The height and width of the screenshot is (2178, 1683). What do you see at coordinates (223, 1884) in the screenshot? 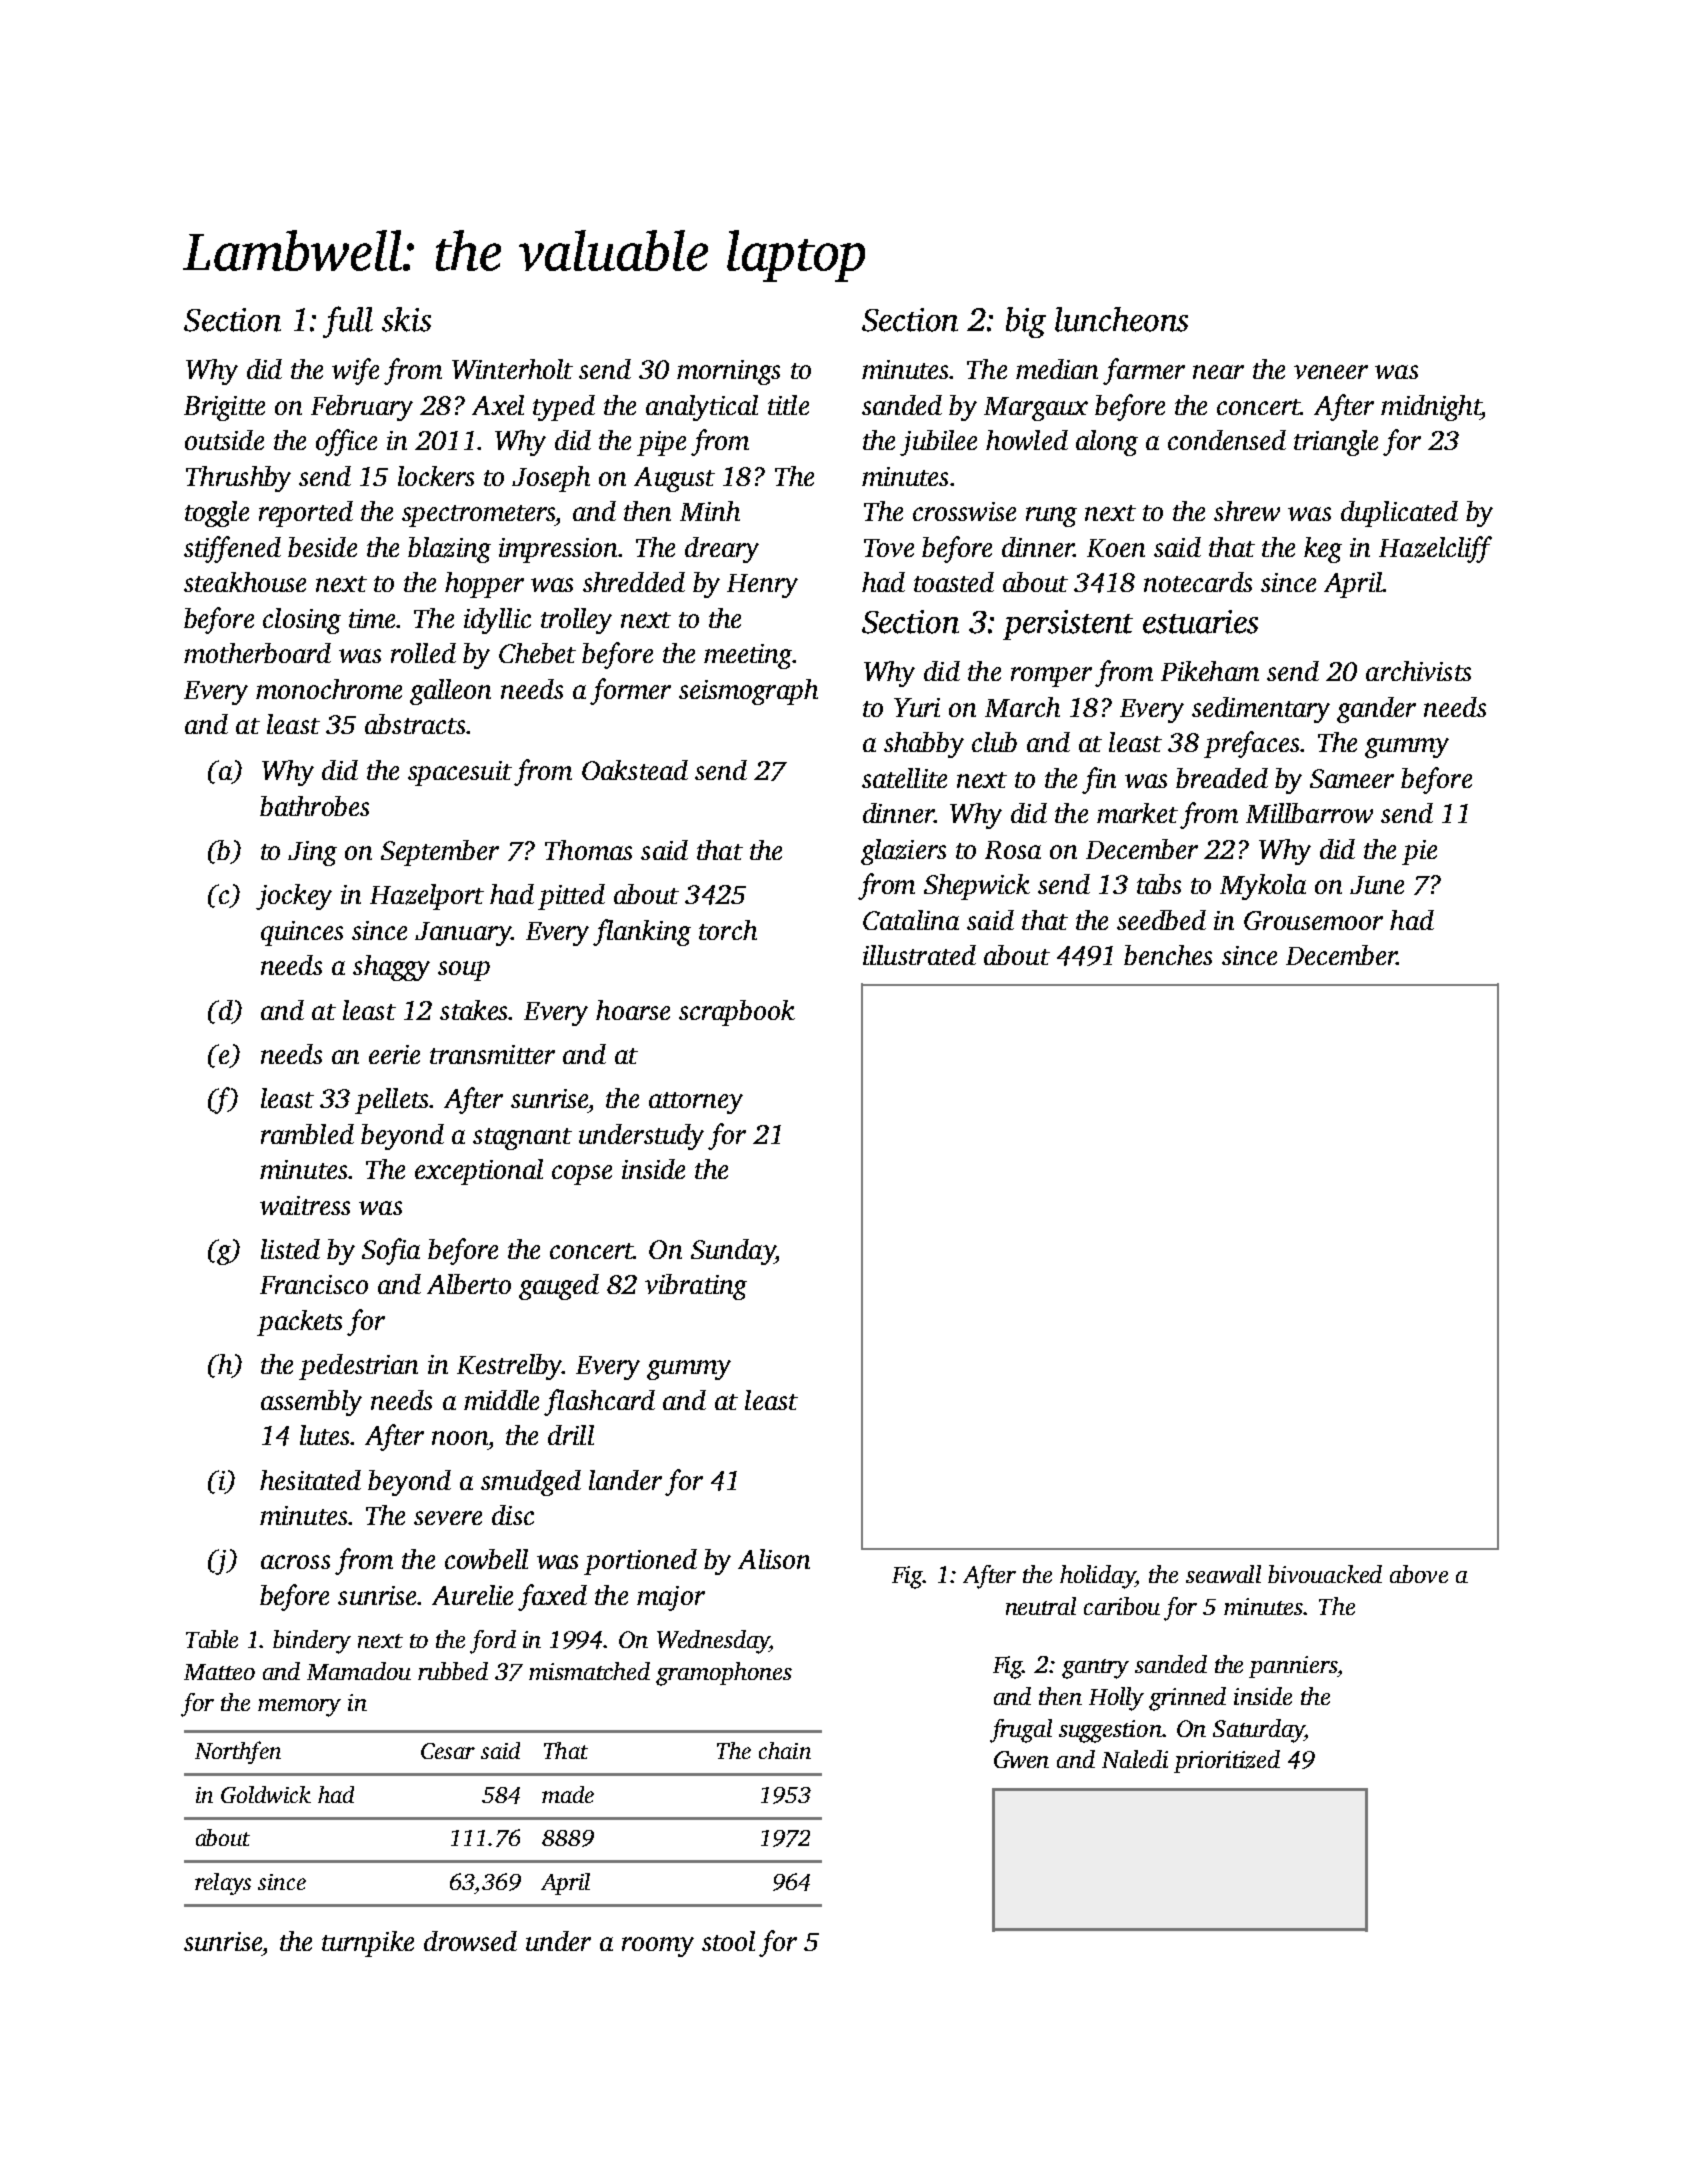
I see `relays` at bounding box center [223, 1884].
